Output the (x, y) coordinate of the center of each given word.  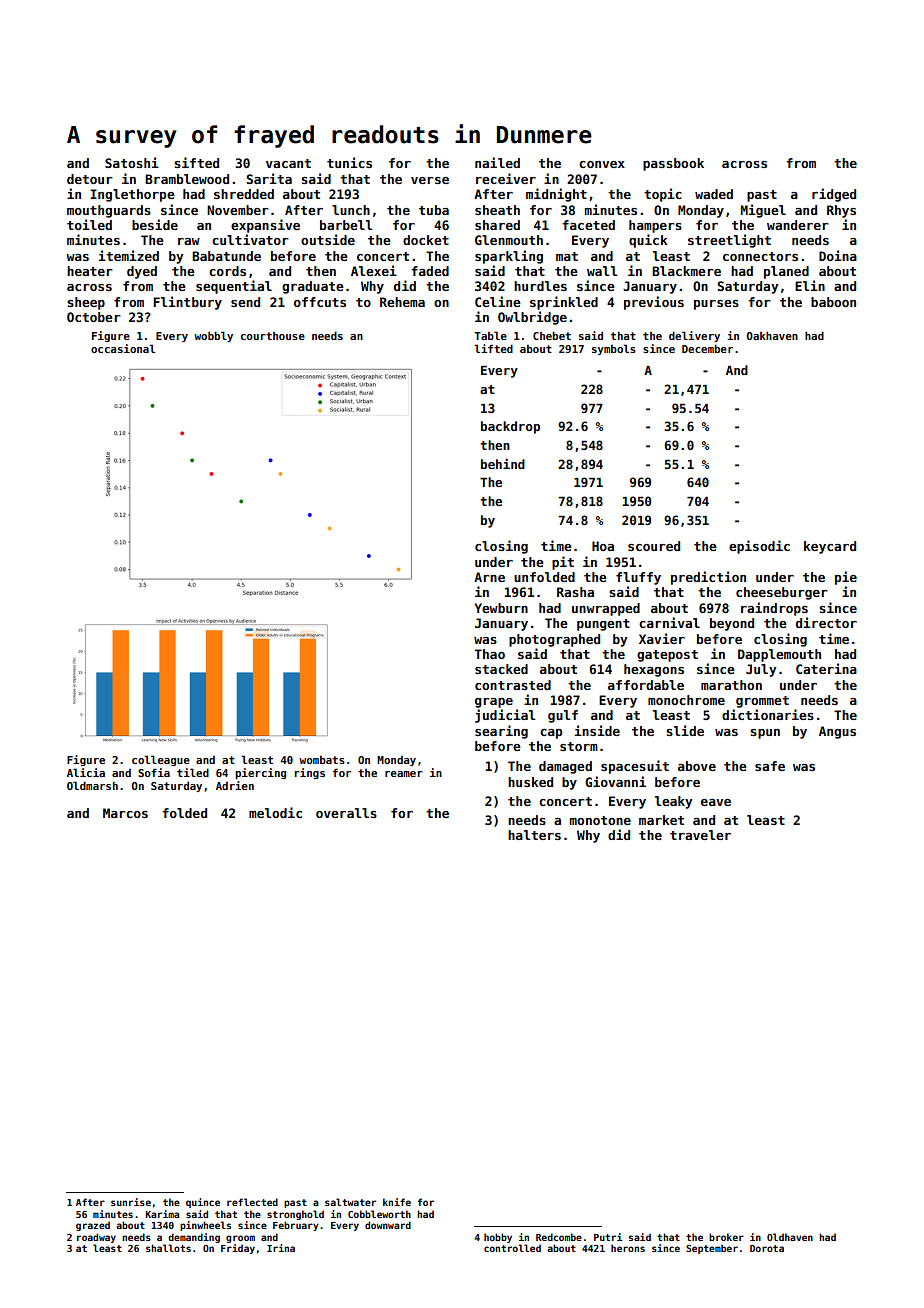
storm (579, 746)
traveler (700, 835)
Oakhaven (772, 335)
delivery (694, 336)
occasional (123, 348)
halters (534, 835)
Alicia (86, 772)
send (245, 302)
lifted (493, 348)
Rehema (402, 302)
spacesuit (635, 767)
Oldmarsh (92, 785)
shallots (168, 1248)
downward (388, 1225)
